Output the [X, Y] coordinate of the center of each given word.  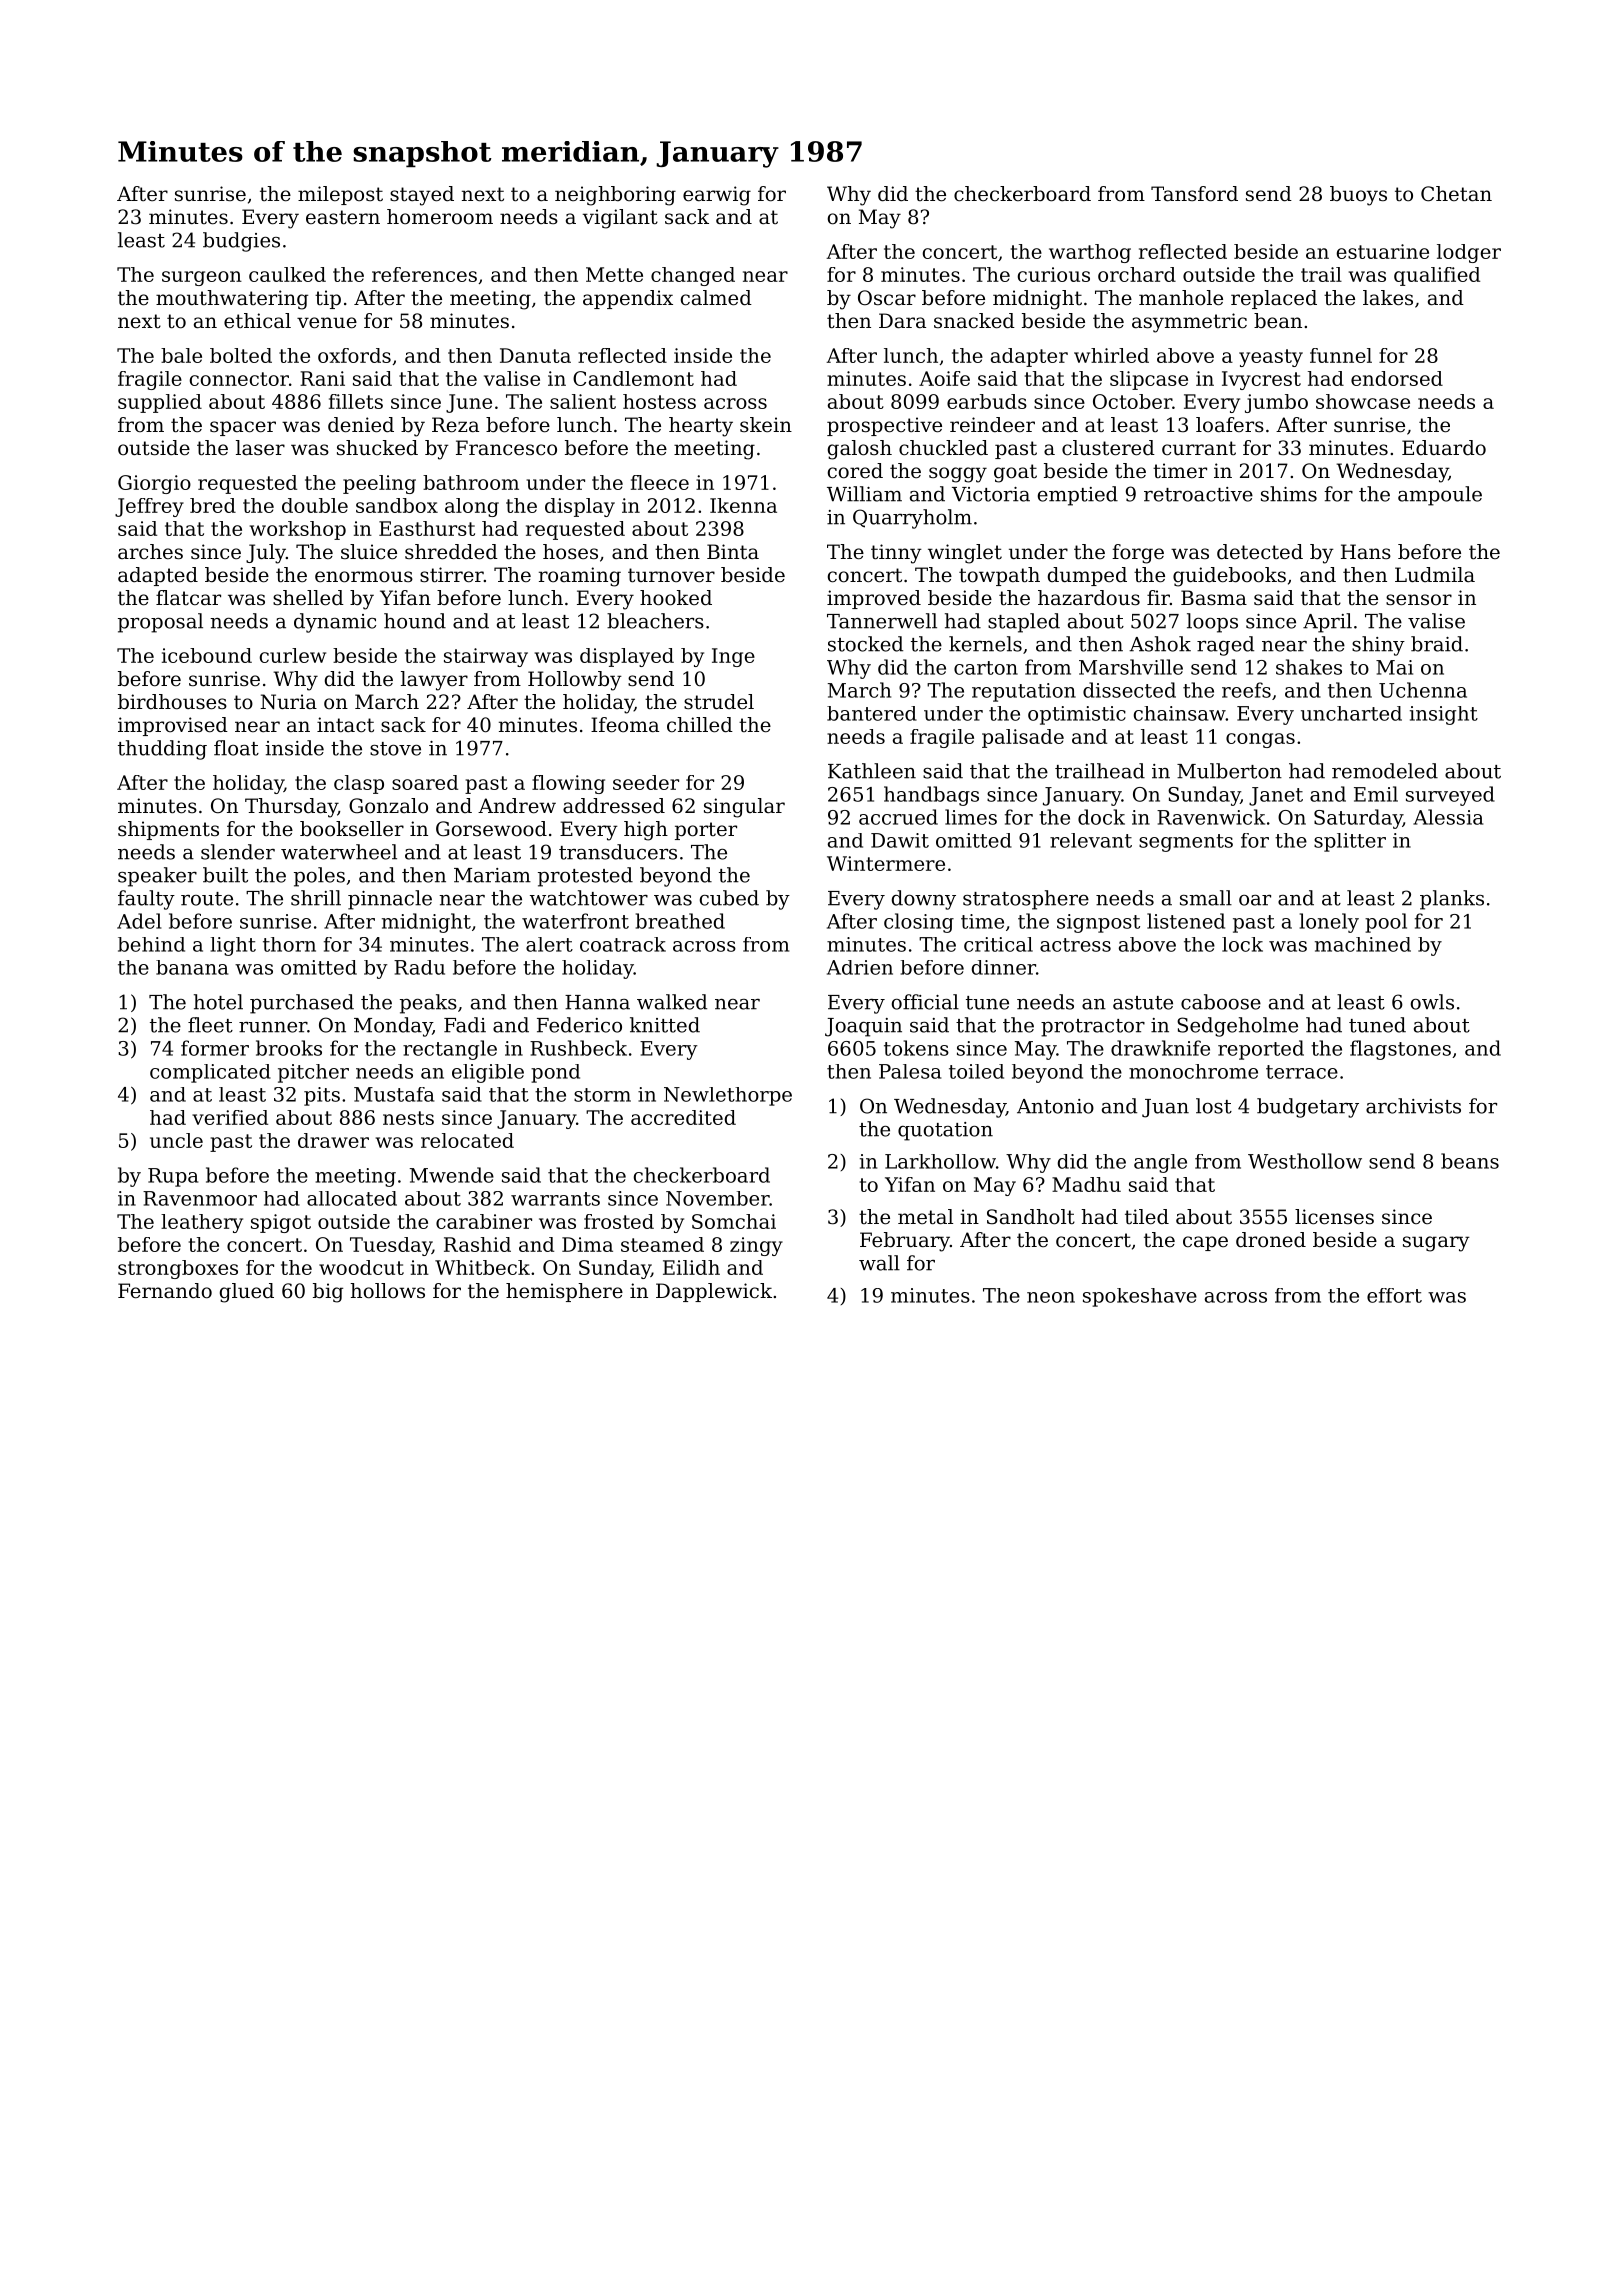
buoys [1358, 196]
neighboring [615, 196]
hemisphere [564, 1292]
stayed [422, 196]
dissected [1129, 690]
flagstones [1400, 1050]
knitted [665, 1025]
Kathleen [872, 771]
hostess [659, 401]
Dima [587, 1244]
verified [230, 1117]
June [469, 403]
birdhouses [172, 702]
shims [1289, 494]
